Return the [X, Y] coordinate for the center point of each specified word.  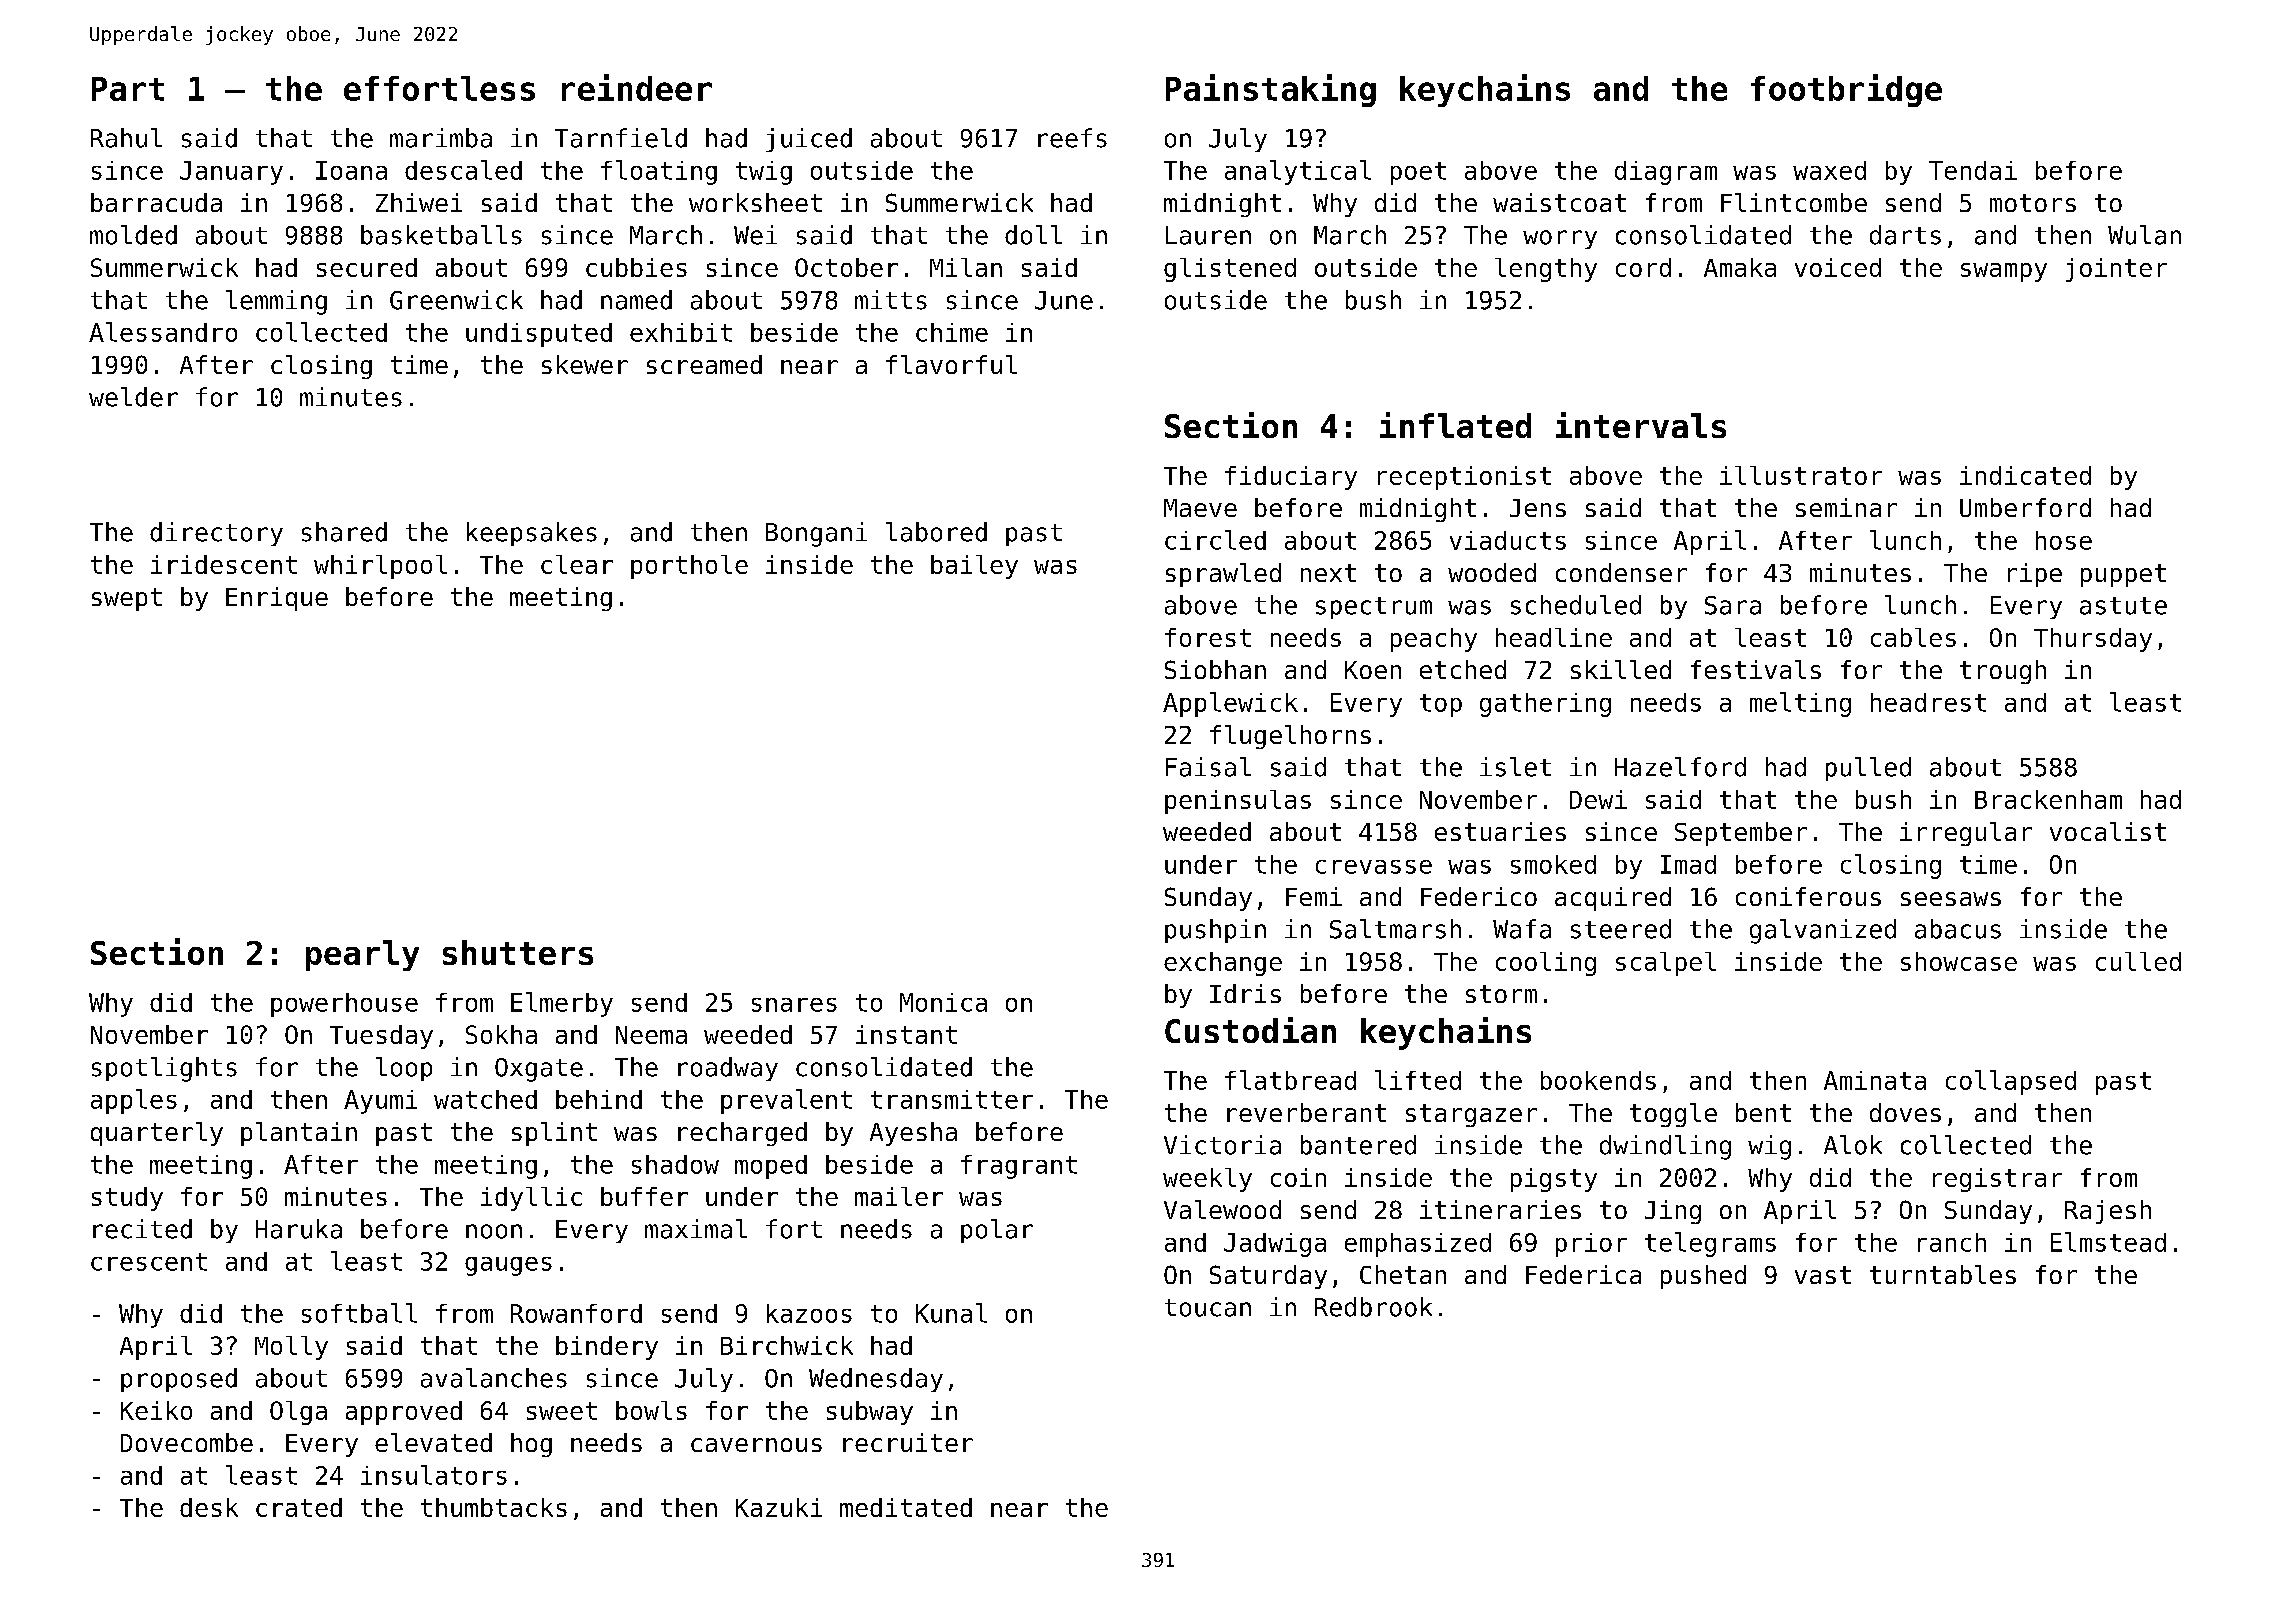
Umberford [2025, 507]
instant [906, 1034]
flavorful [951, 364]
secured [367, 267]
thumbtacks [494, 1507]
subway [870, 1413]
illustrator [1801, 475]
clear [577, 564]
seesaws [1951, 899]
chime [952, 332]
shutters [518, 952]
